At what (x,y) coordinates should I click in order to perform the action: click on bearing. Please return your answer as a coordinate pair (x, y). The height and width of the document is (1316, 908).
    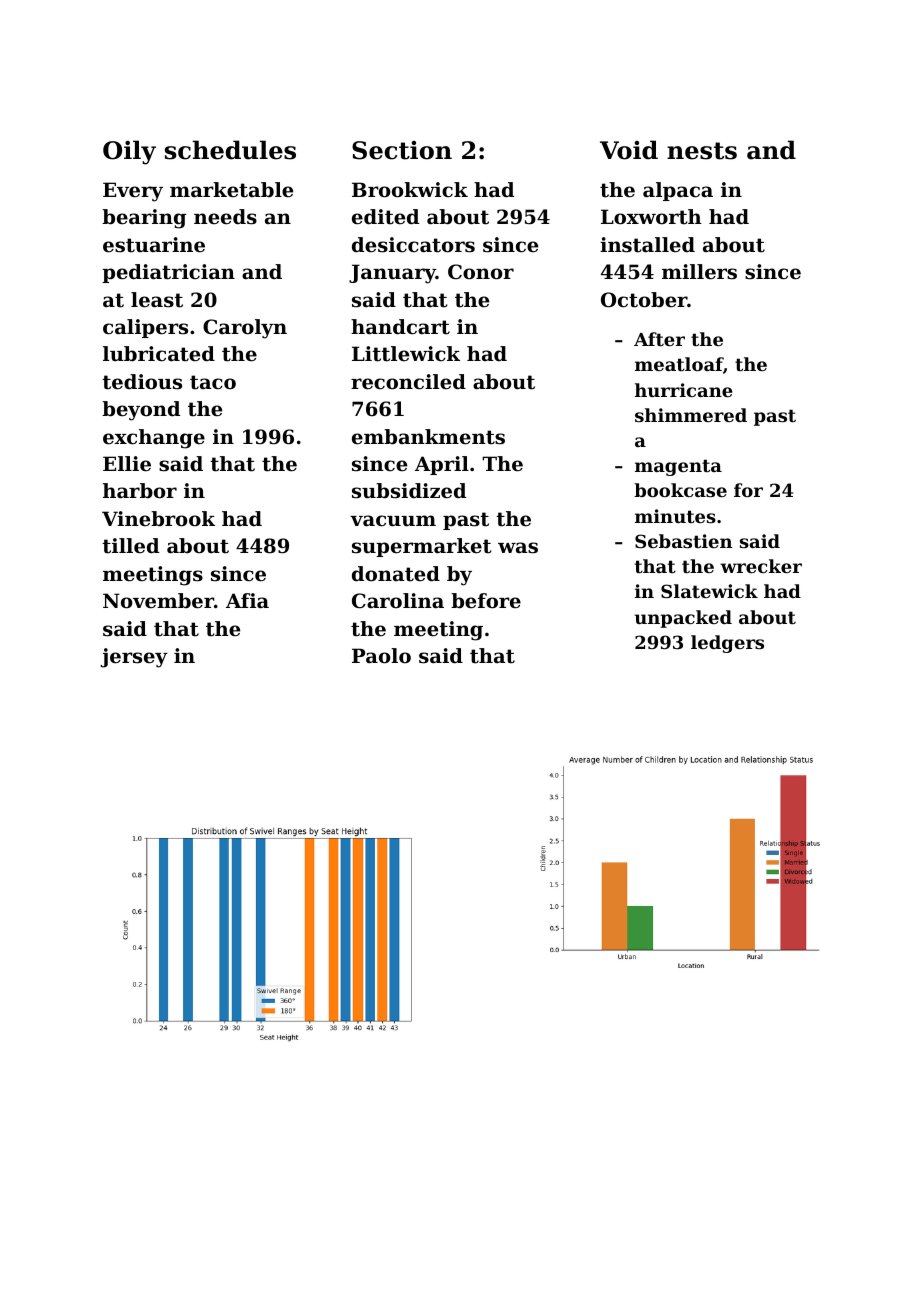
    Looking at the image, I should click on (144, 219).
